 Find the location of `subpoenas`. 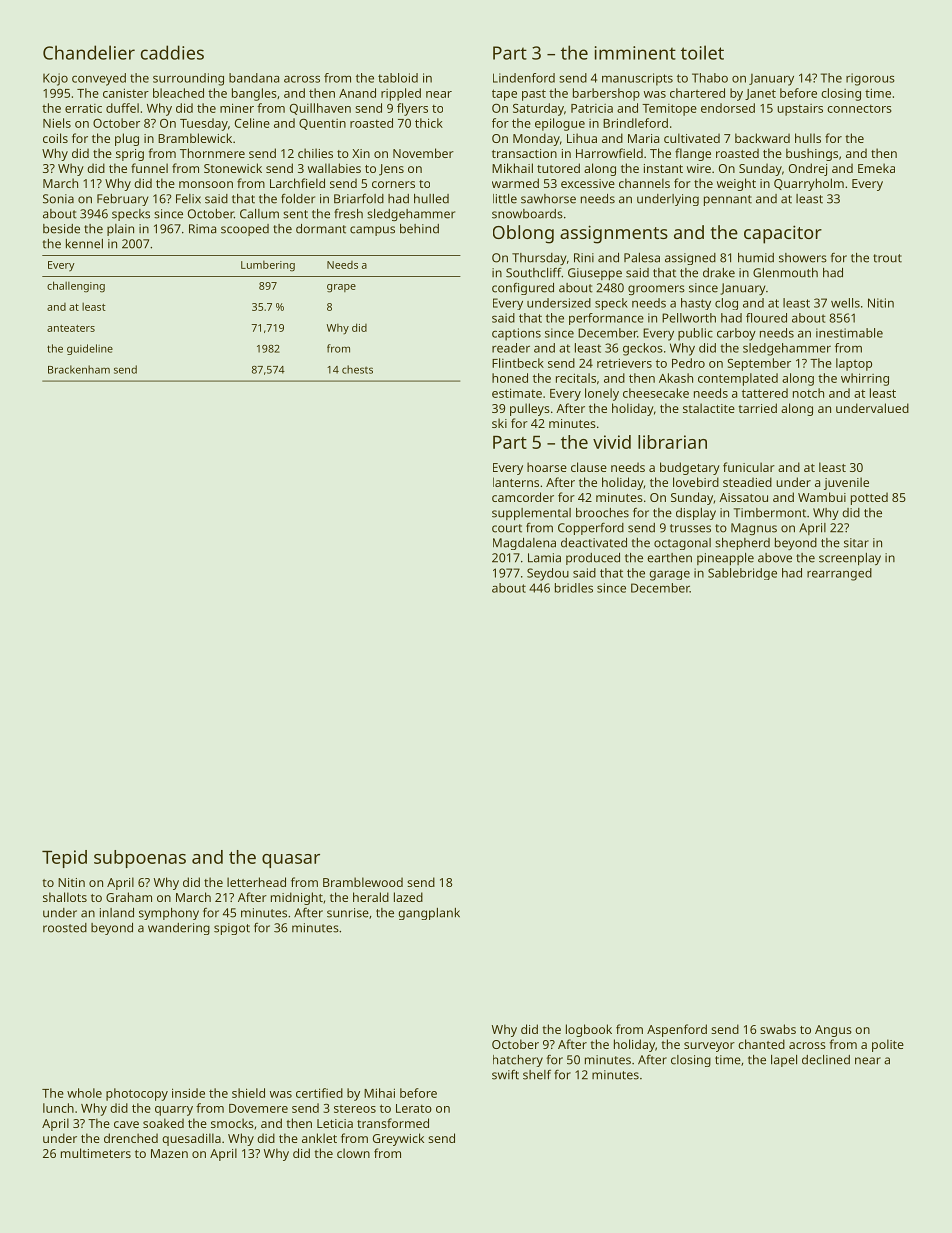

subpoenas is located at coordinates (140, 859).
